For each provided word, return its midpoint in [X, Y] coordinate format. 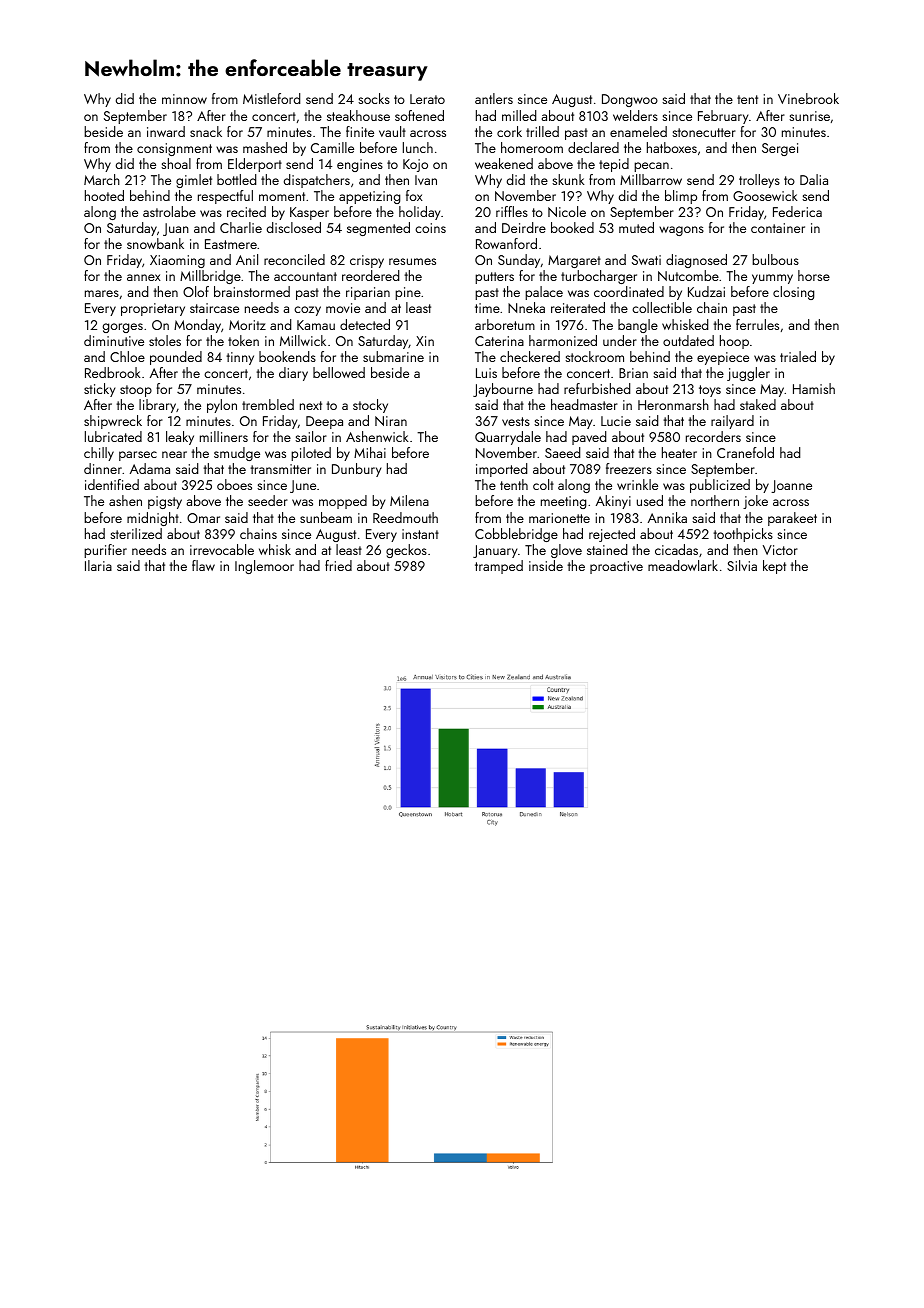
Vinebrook [808, 98]
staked [758, 404]
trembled [268, 404]
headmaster [584, 404]
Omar [203, 518]
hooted [104, 195]
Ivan [426, 180]
